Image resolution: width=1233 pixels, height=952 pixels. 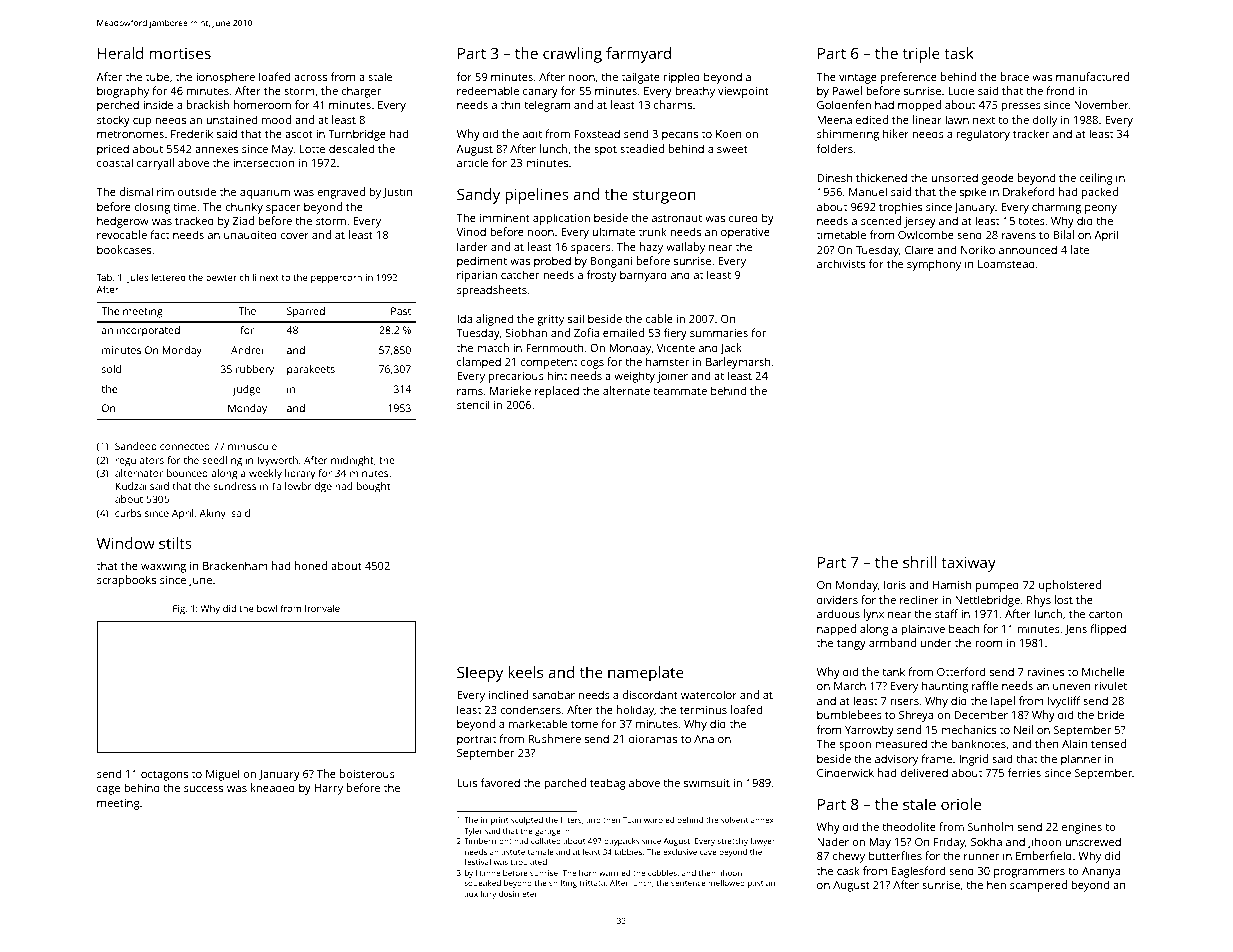 I want to click on boisterous, so click(x=367, y=773).
